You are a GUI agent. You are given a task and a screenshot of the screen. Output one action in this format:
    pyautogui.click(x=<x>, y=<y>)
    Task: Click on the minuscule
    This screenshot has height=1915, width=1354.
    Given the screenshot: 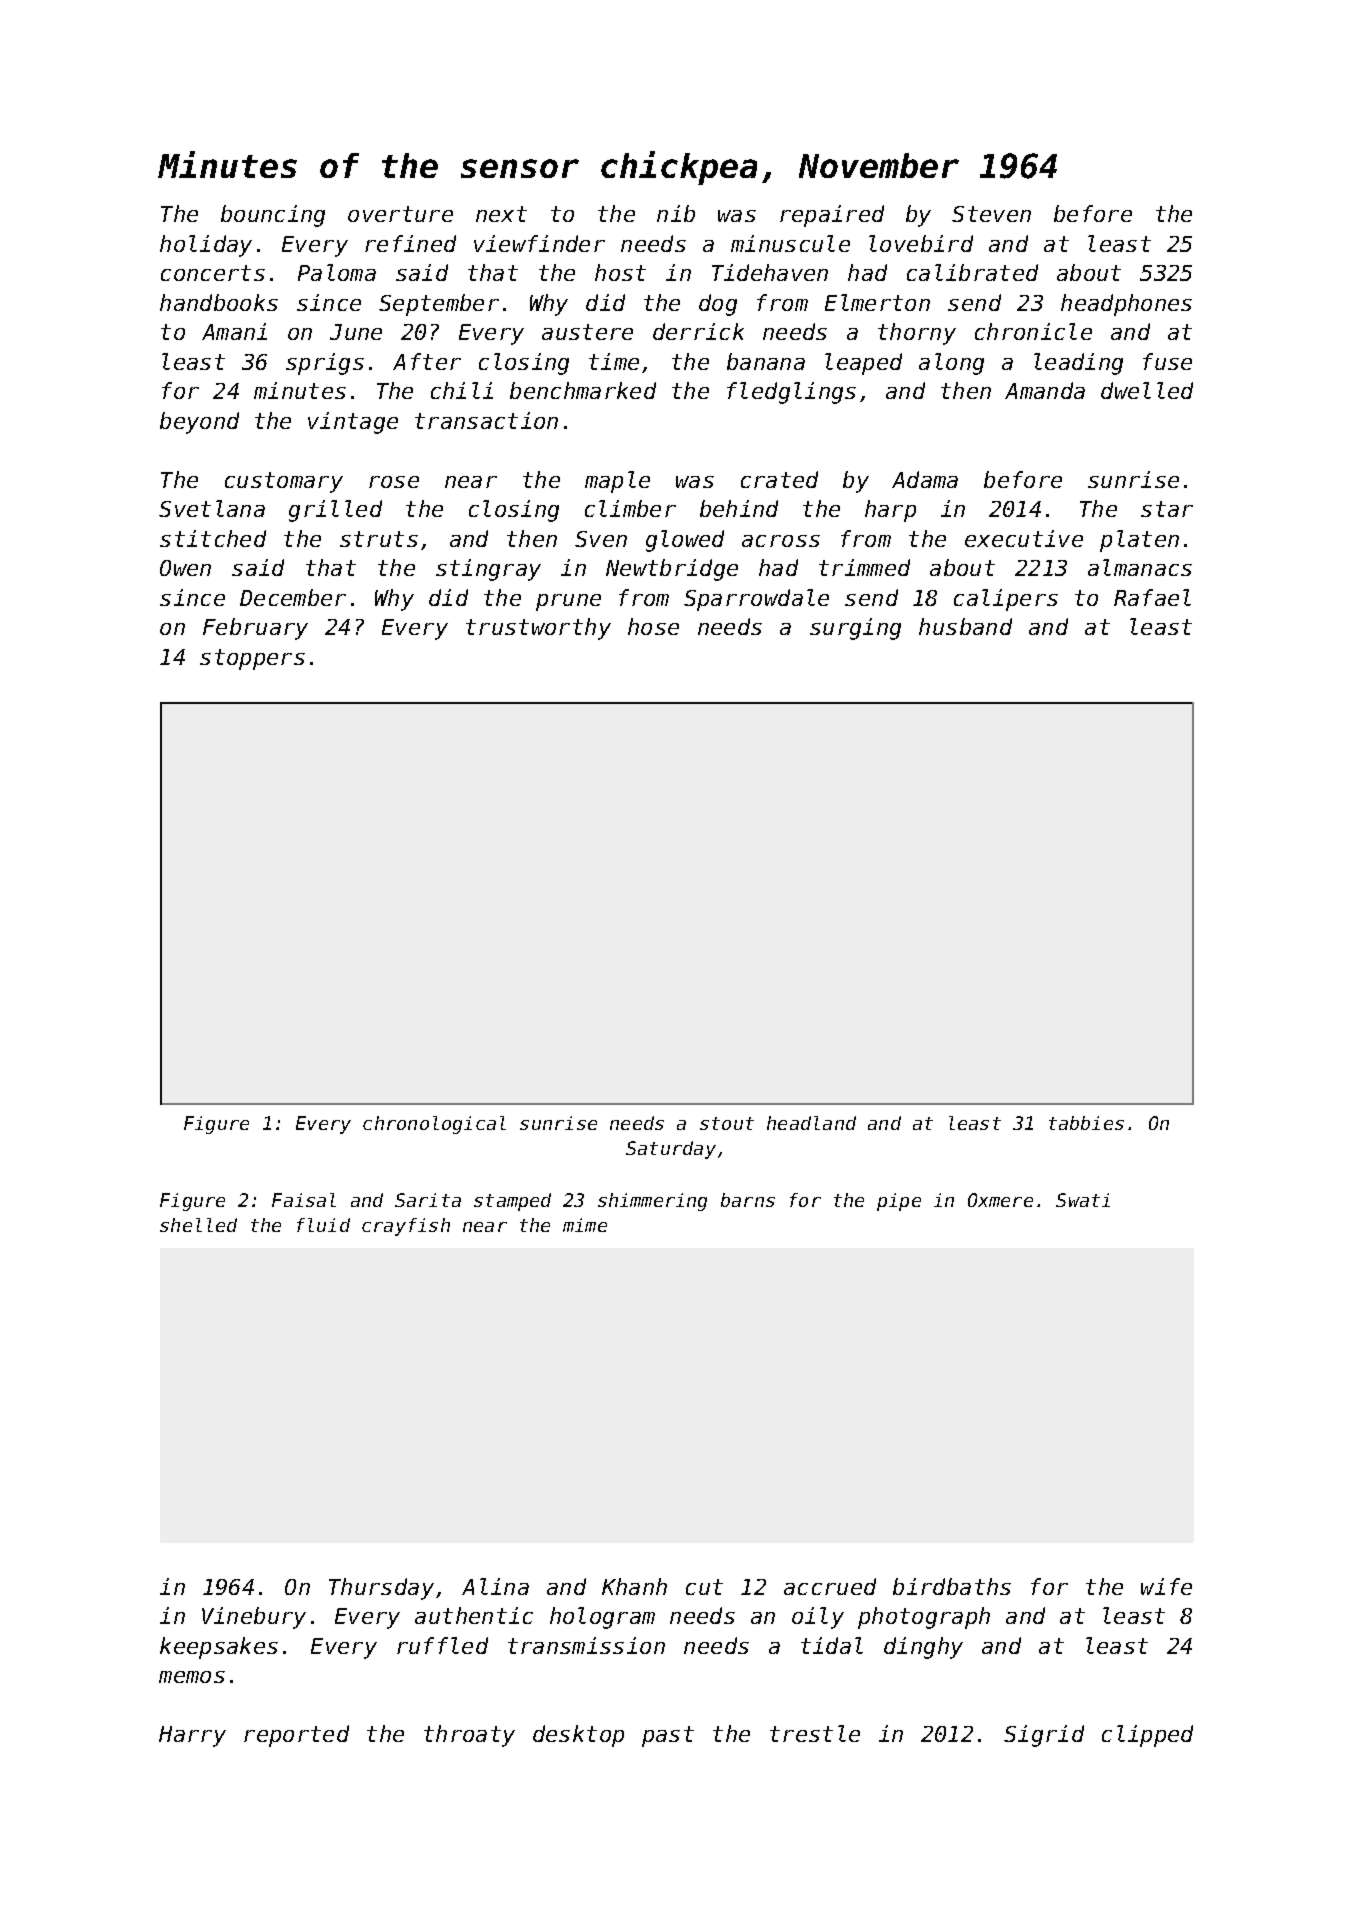 What is the action you would take?
    pyautogui.click(x=790, y=243)
